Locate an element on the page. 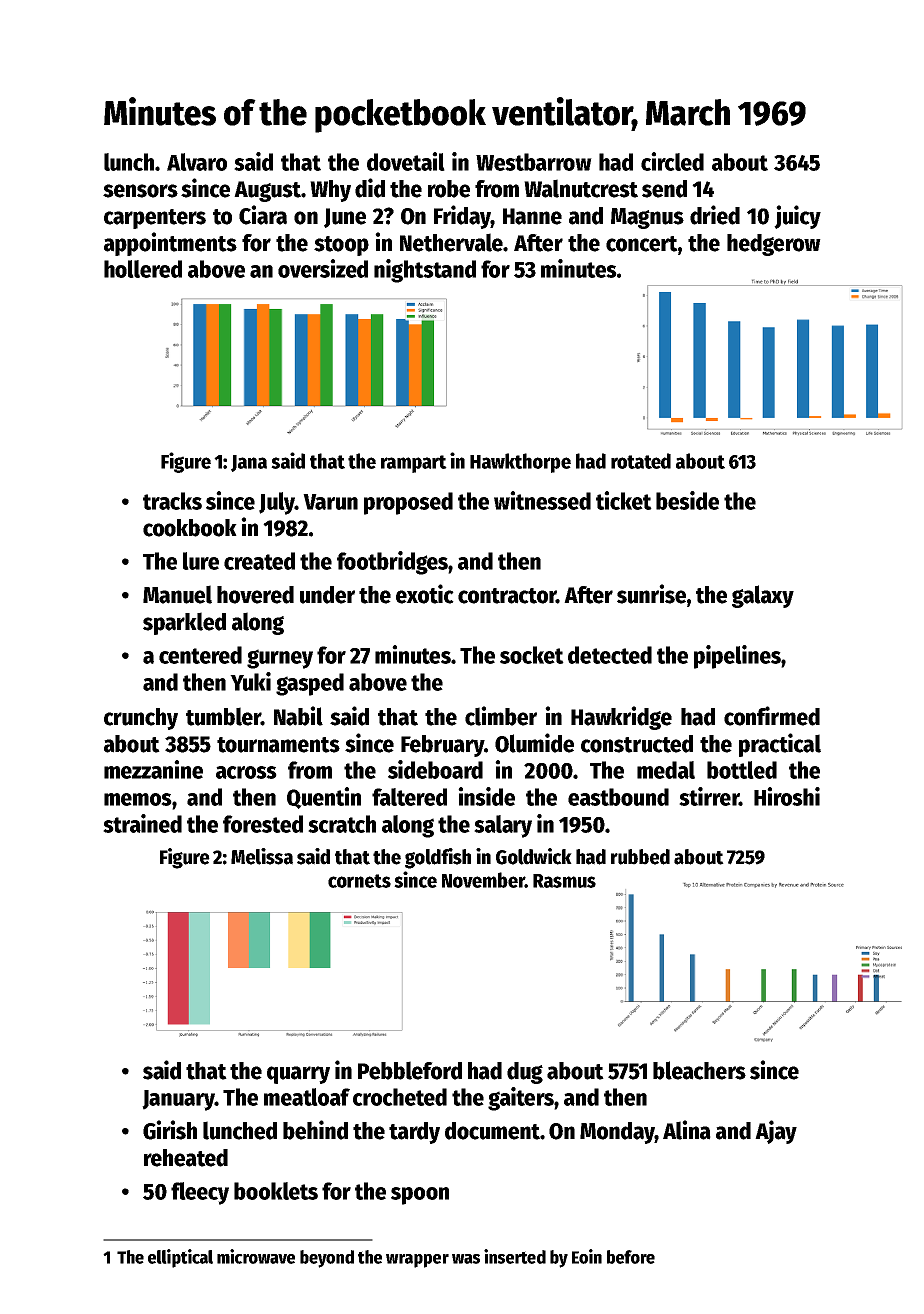  mezzanine is located at coordinates (153, 769).
